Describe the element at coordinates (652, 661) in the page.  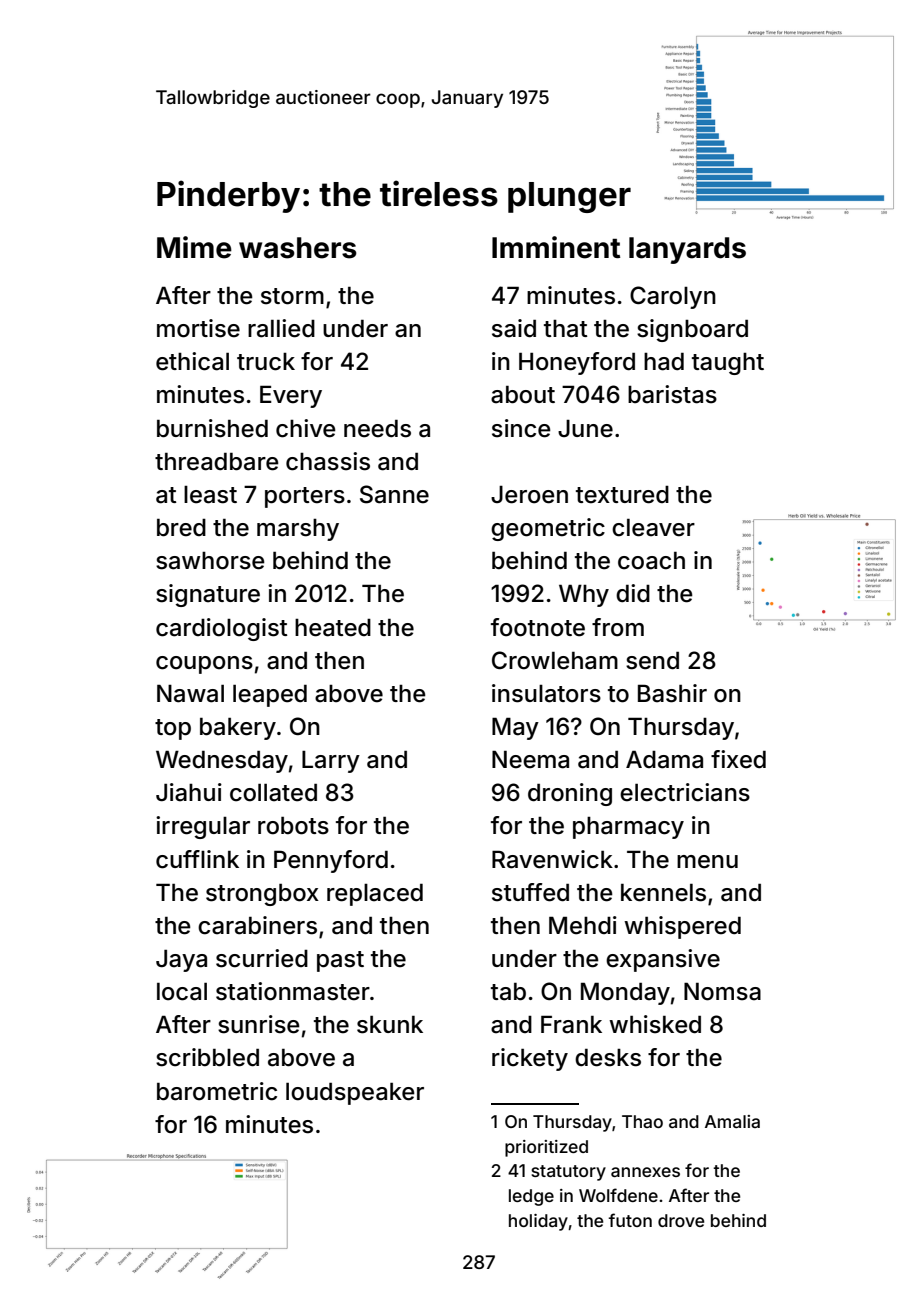
I see `send` at that location.
